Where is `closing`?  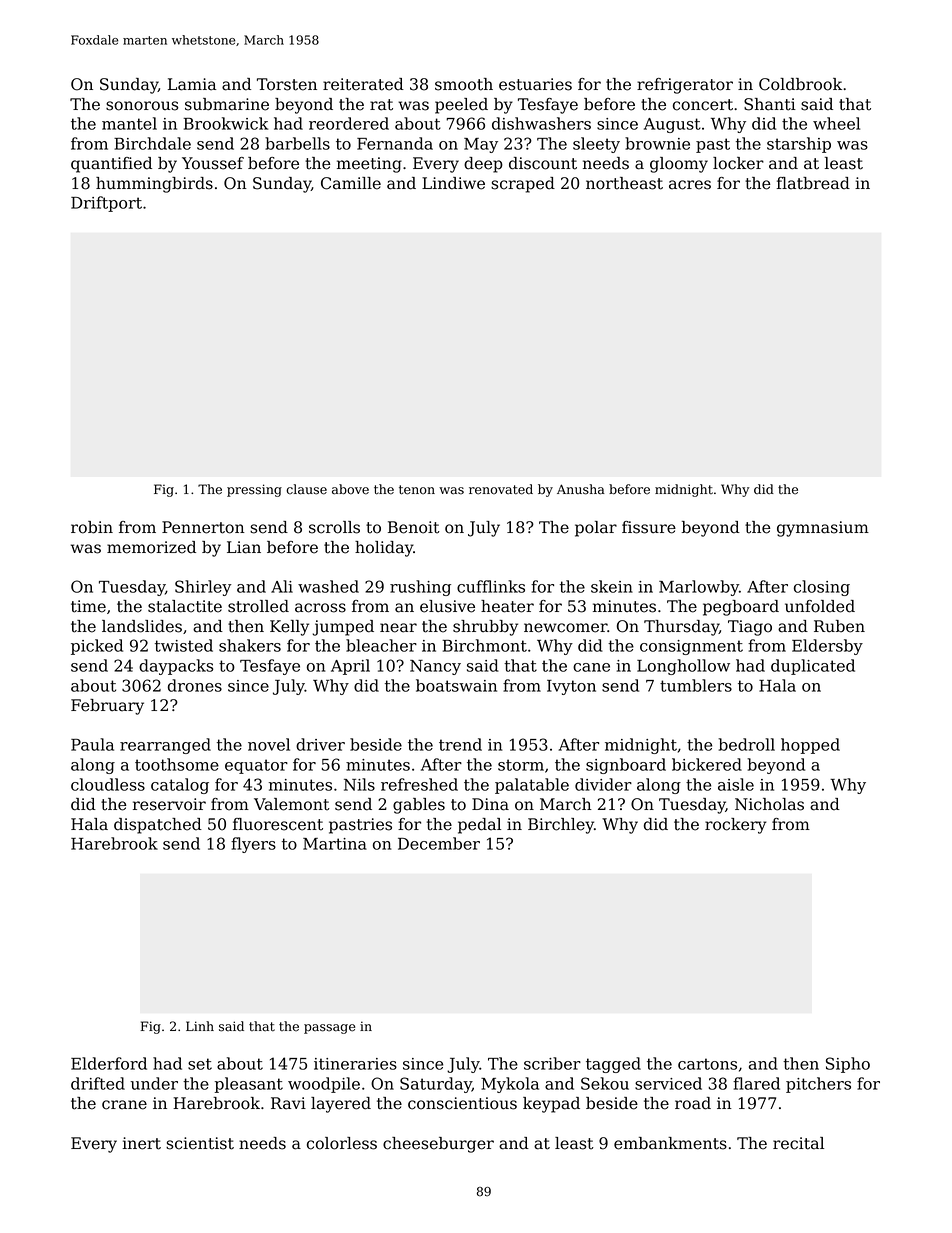 closing is located at coordinates (822, 588).
